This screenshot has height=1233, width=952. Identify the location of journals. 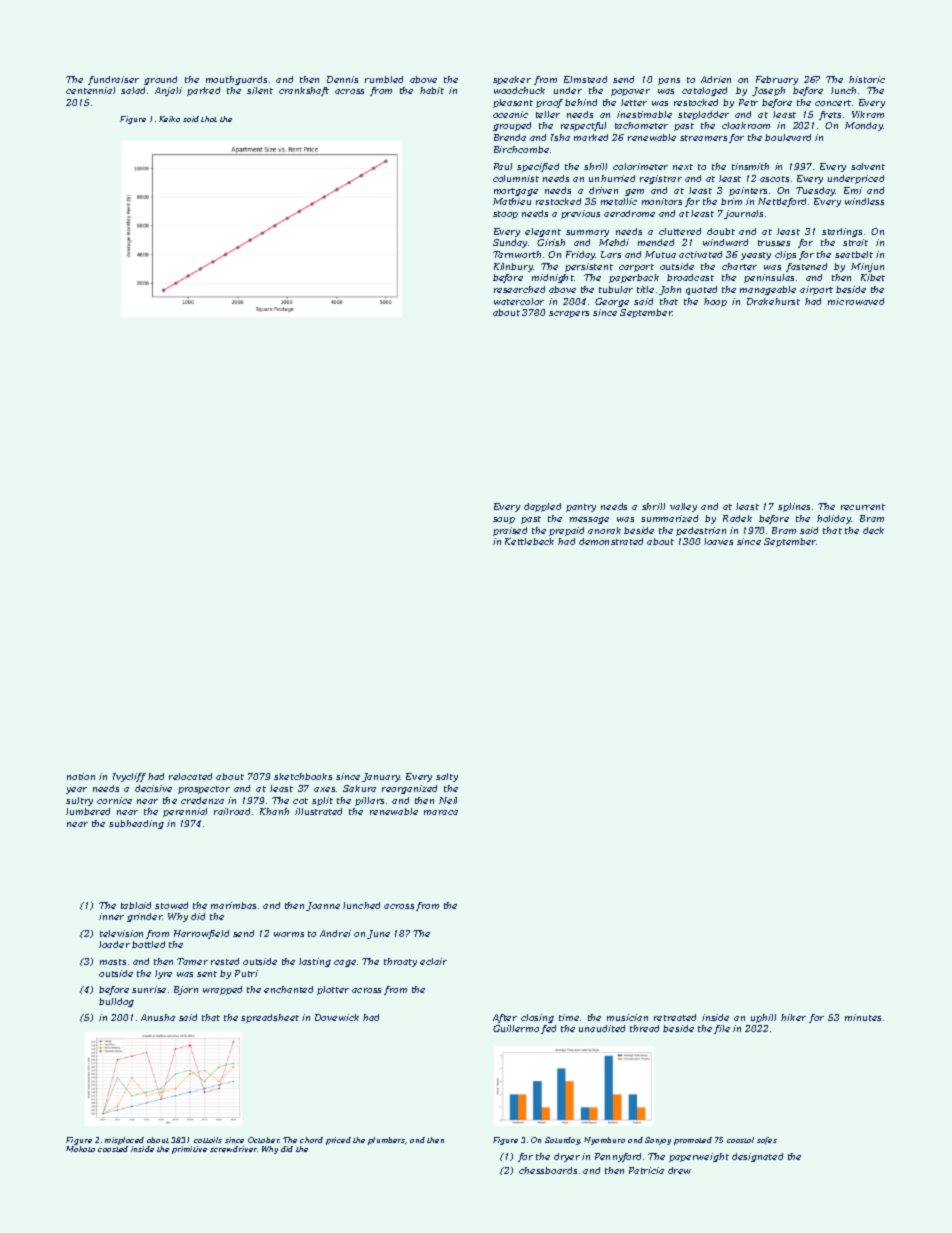
(743, 214).
